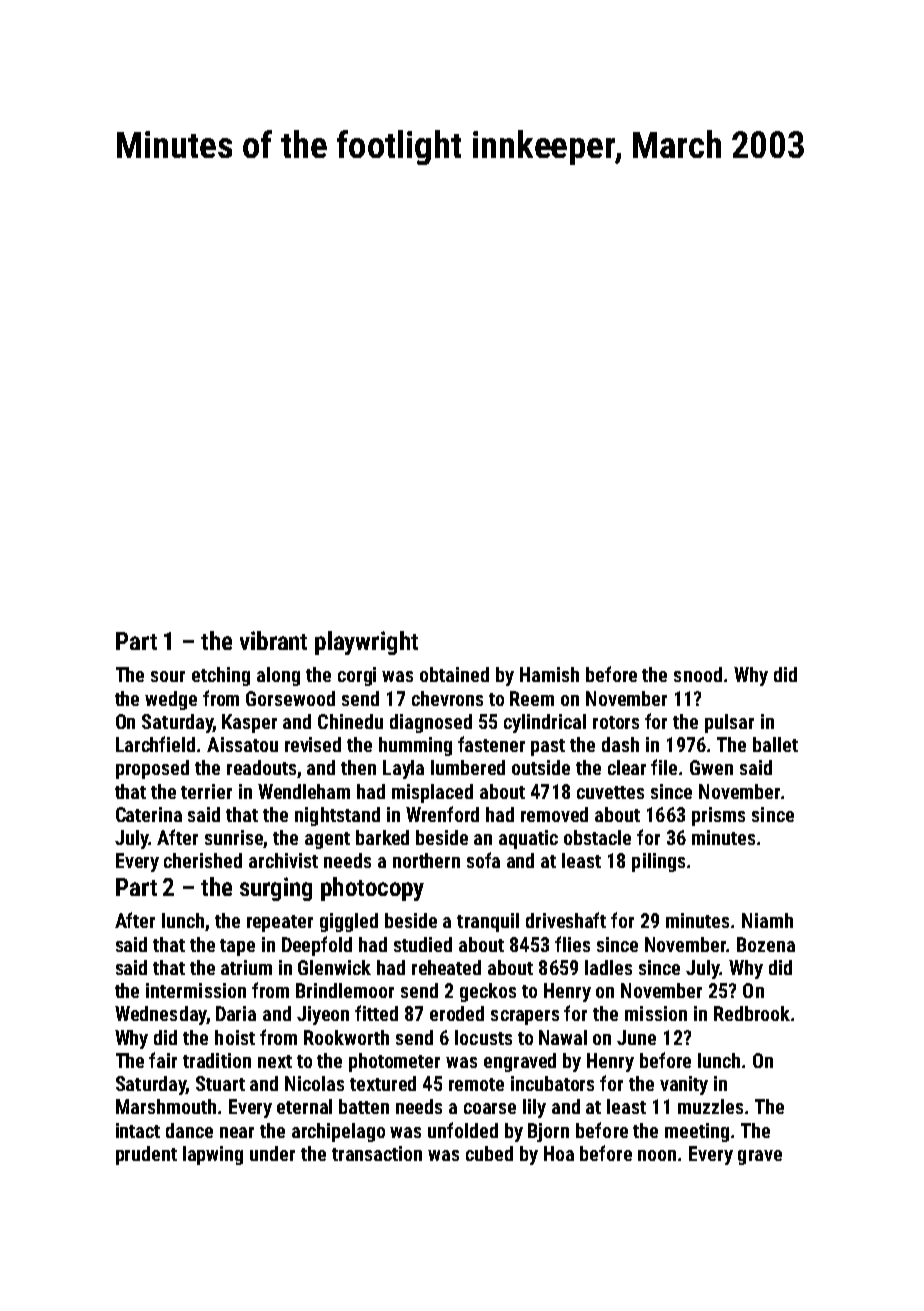  I want to click on playwright, so click(366, 643).
